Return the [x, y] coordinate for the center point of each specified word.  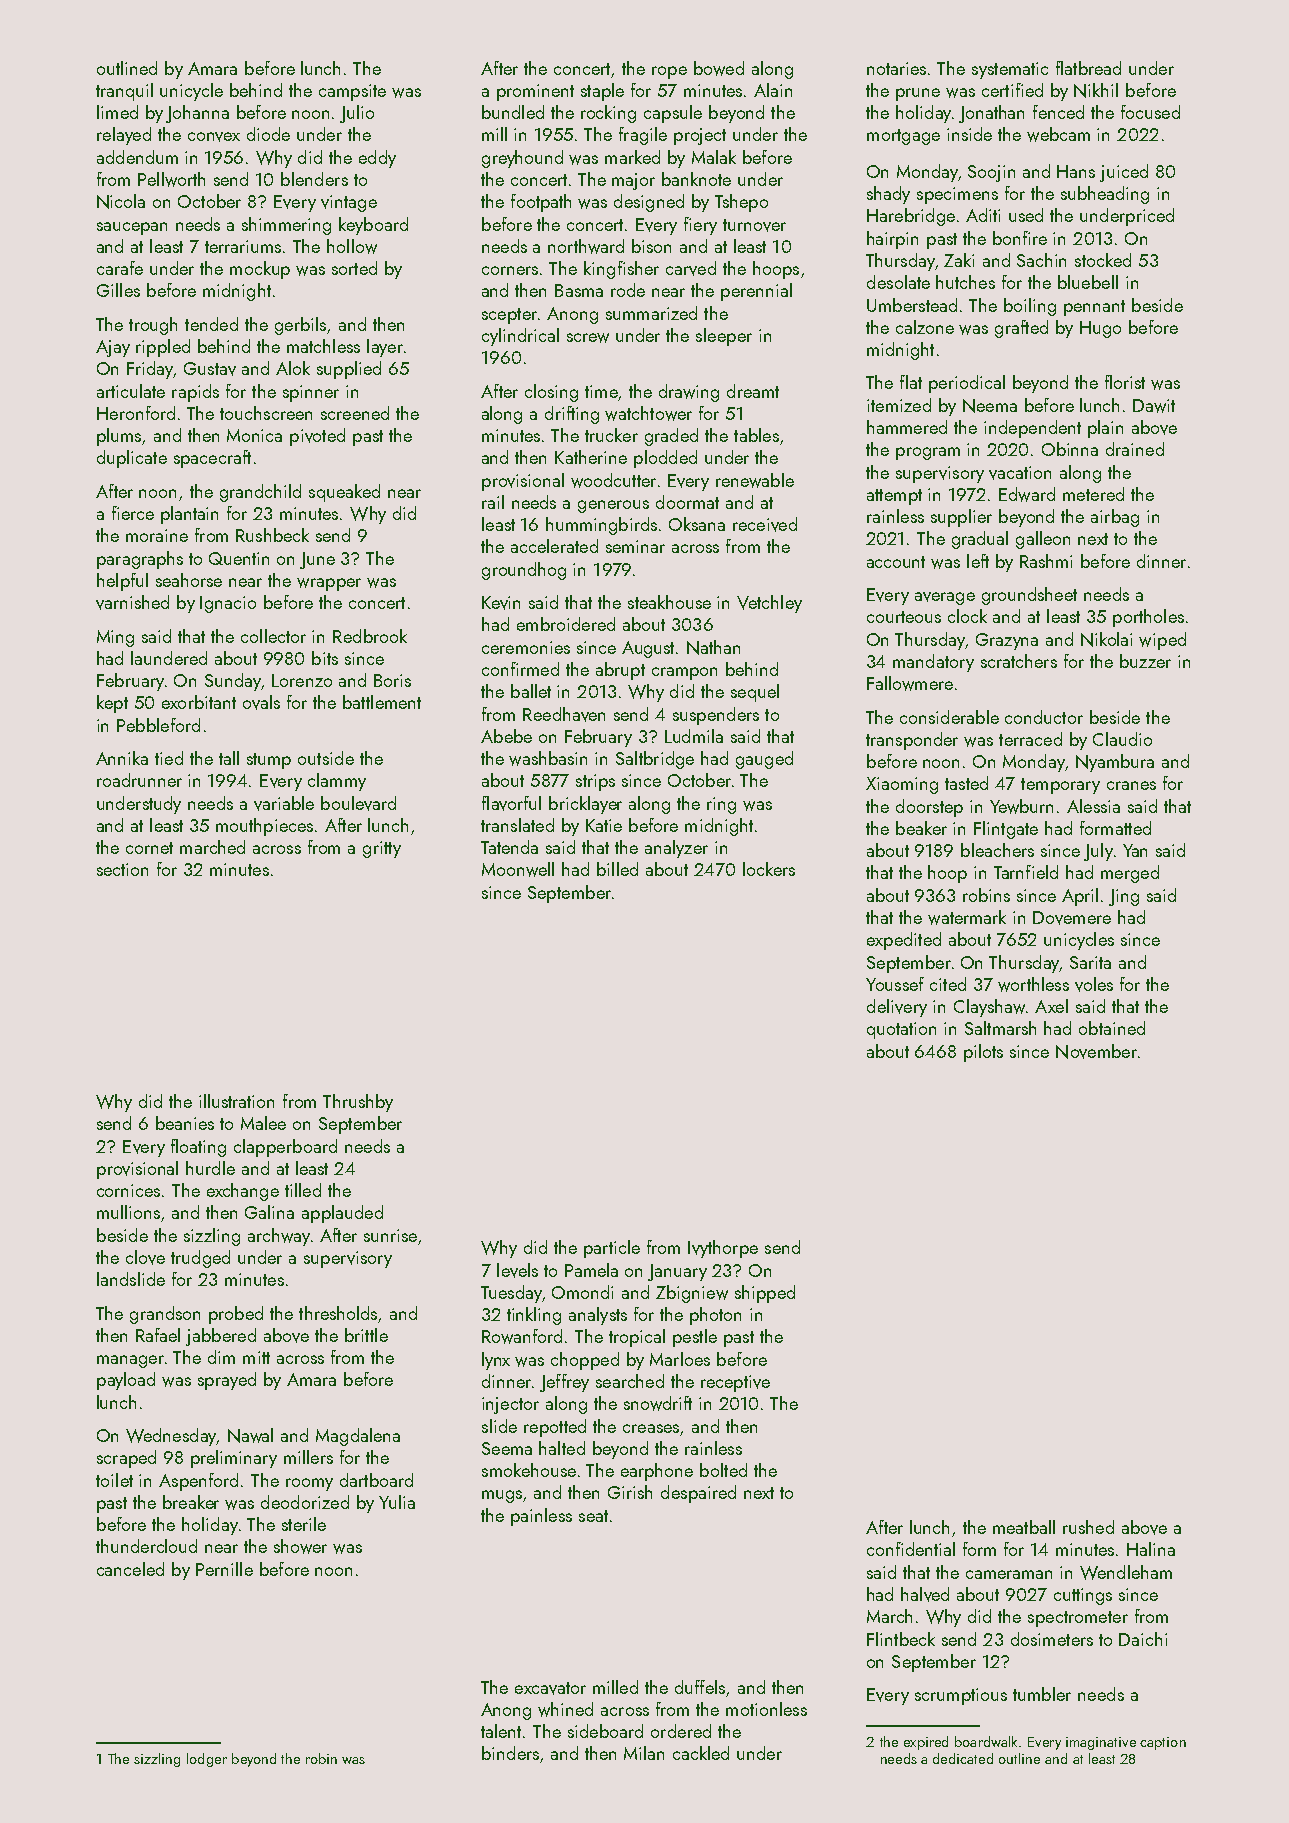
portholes [1148, 618]
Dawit [1154, 406]
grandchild [260, 493]
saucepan [132, 228]
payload [126, 1381]
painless [541, 1517]
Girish [630, 1492]
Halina [1151, 1549]
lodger [207, 1760]
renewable [755, 480]
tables [756, 435]
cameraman [1009, 1574]
